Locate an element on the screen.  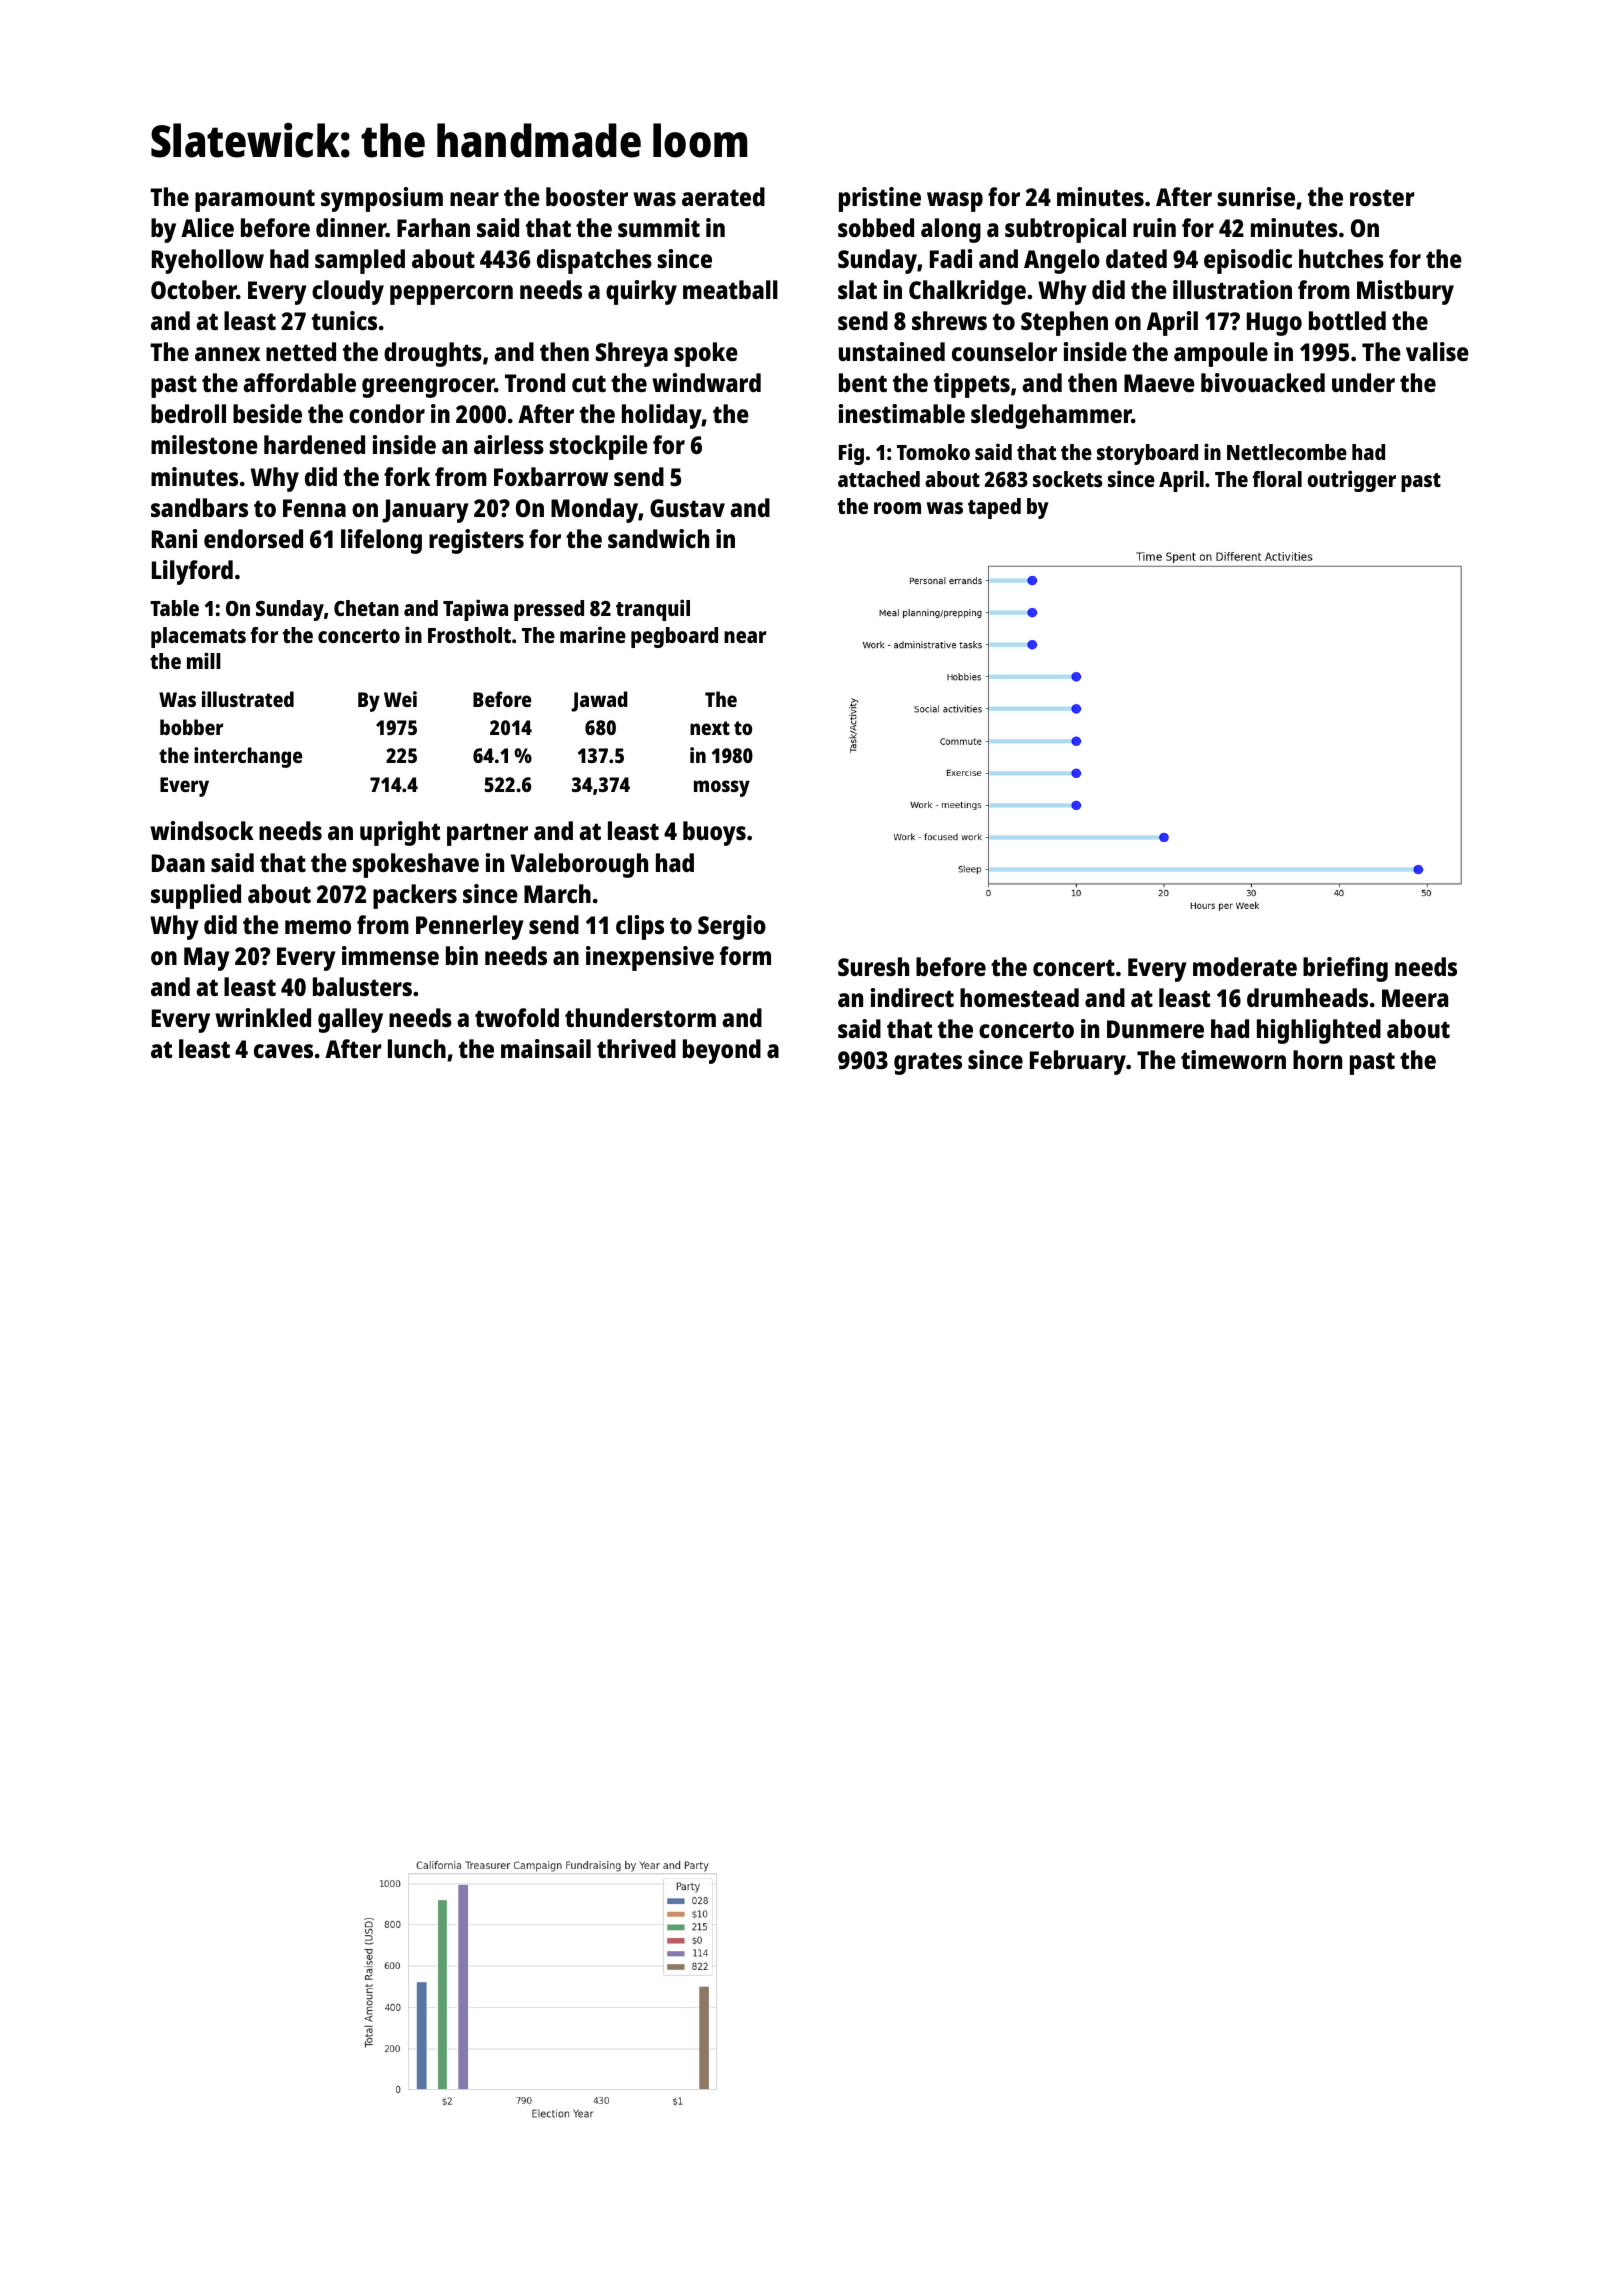
Fenna is located at coordinates (314, 508).
